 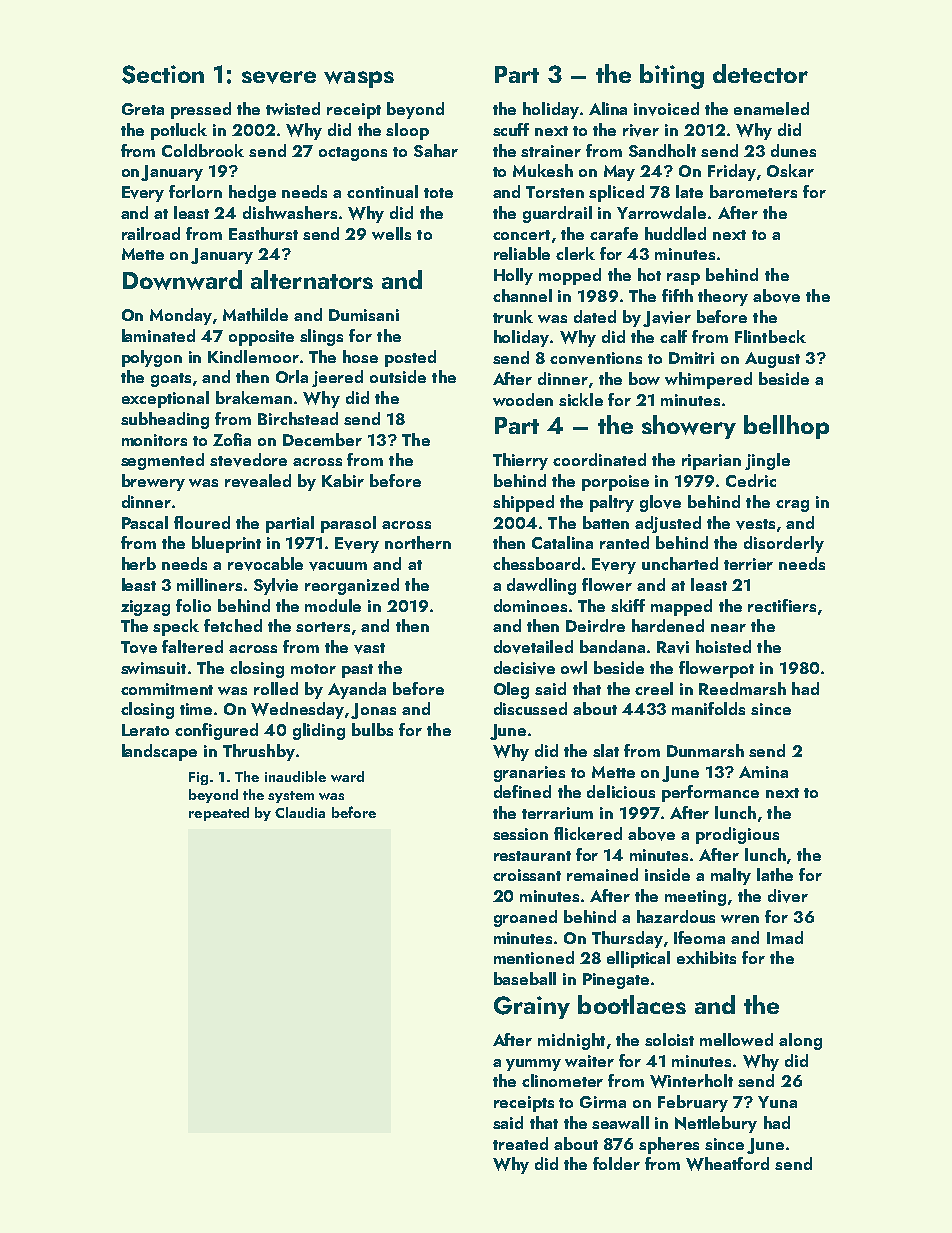 I want to click on vast, so click(x=369, y=648).
